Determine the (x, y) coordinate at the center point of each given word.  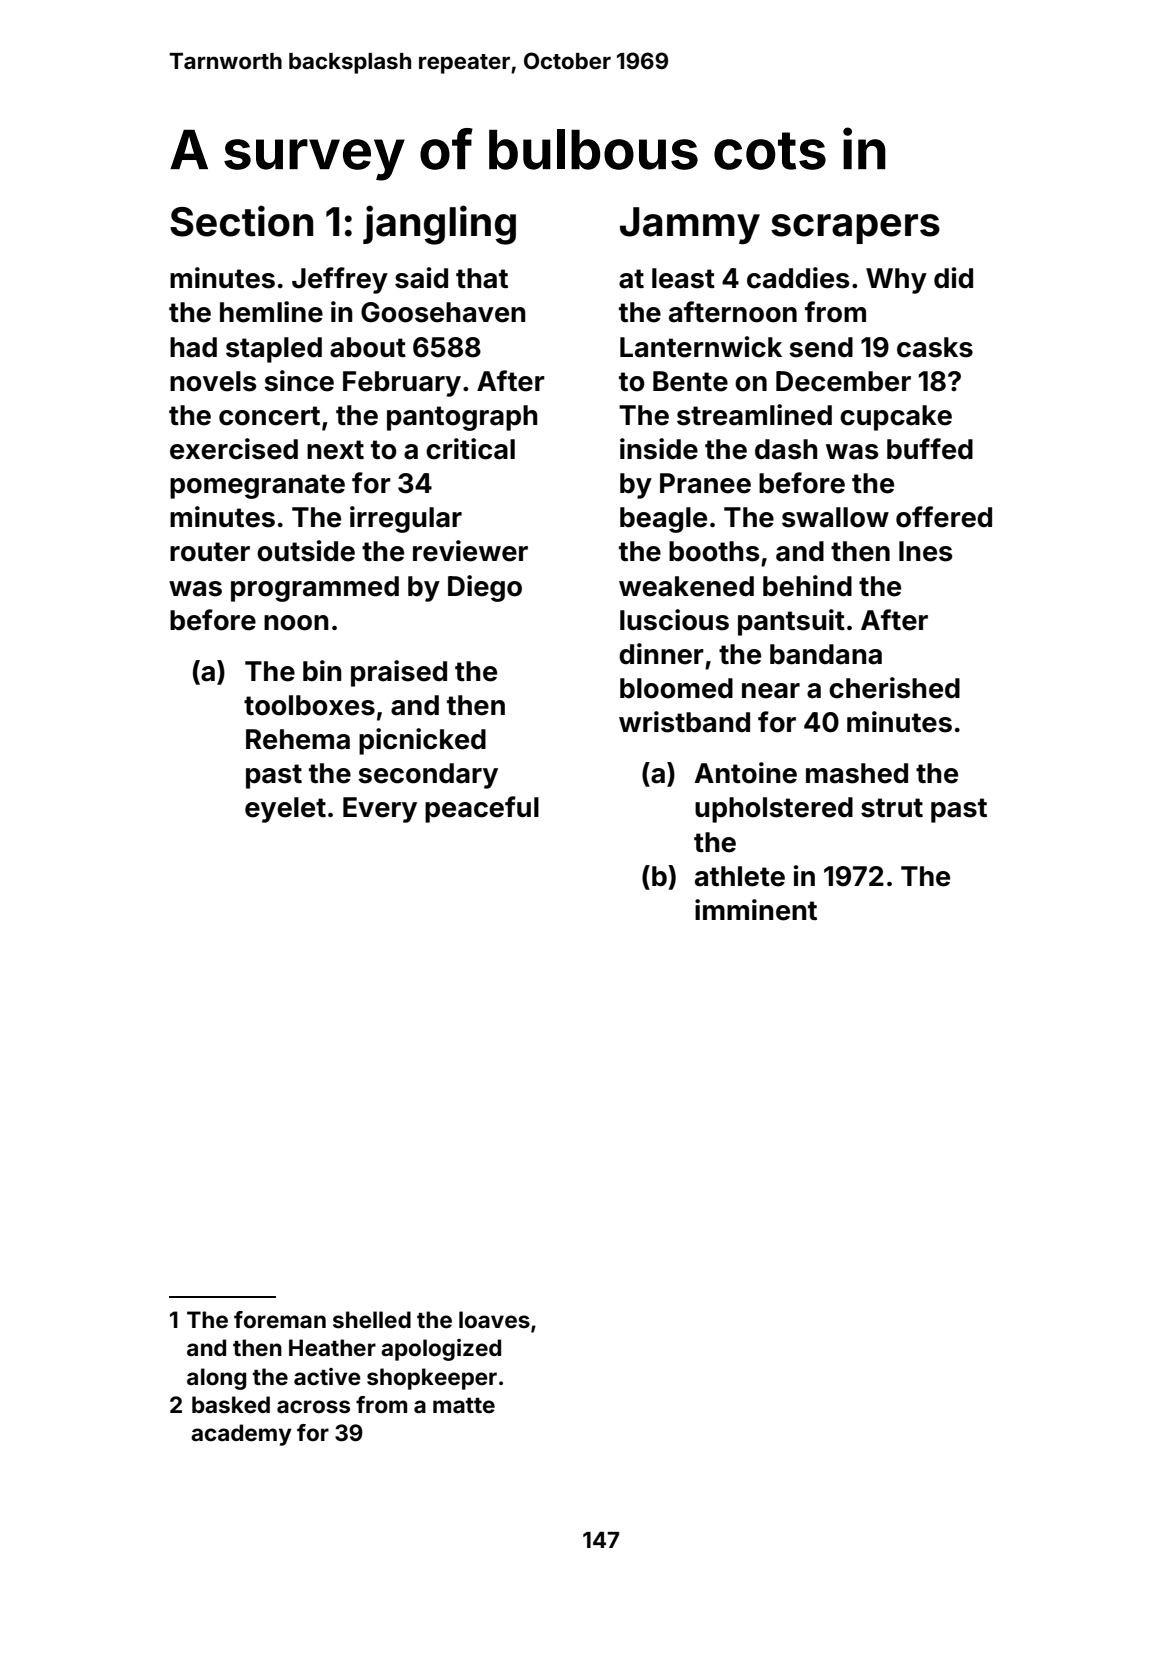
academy (241, 1435)
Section (241, 221)
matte (464, 1405)
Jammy (690, 225)
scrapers (855, 229)
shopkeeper (432, 1379)
